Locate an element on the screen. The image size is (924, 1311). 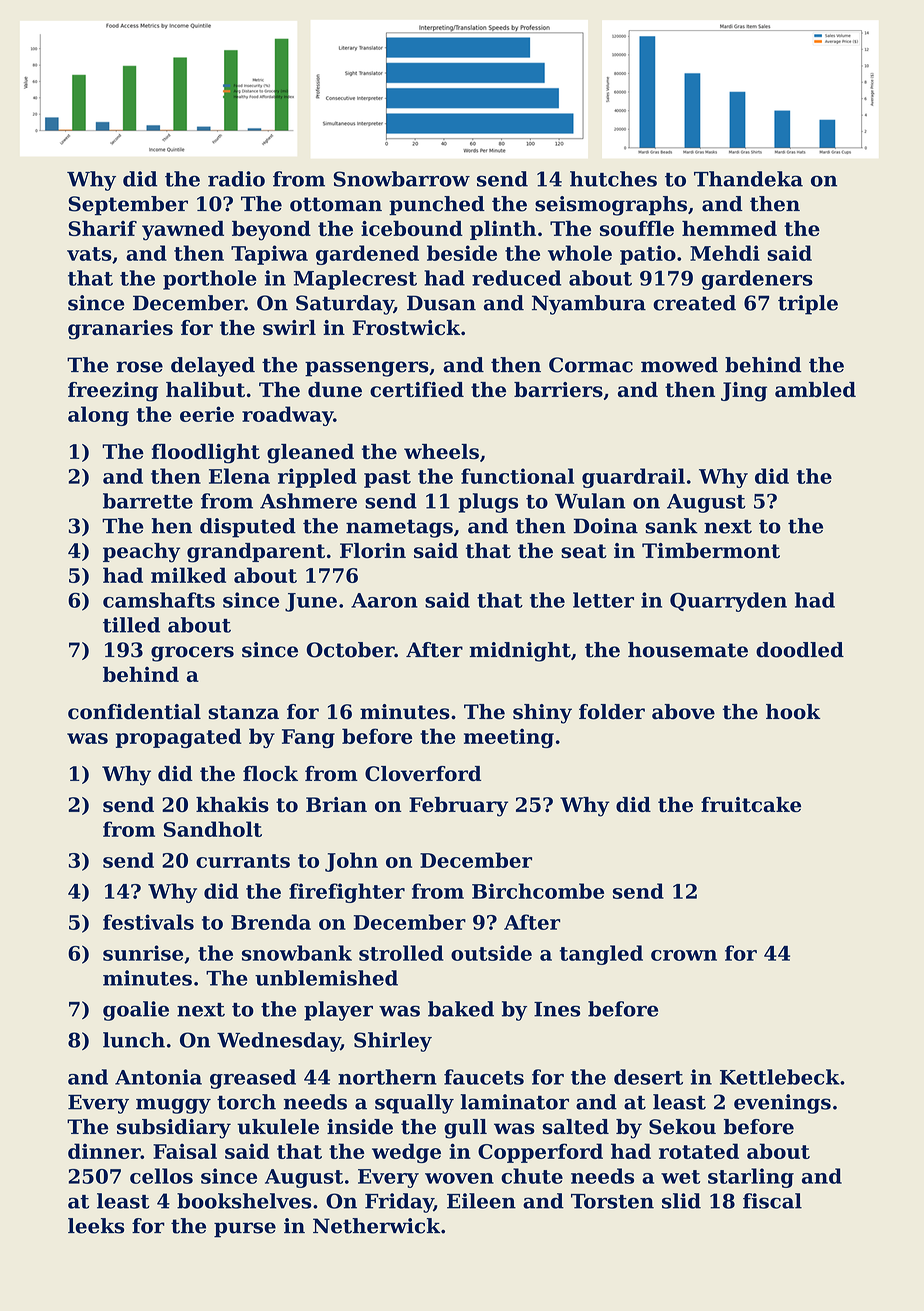
meeting is located at coordinates (509, 738).
